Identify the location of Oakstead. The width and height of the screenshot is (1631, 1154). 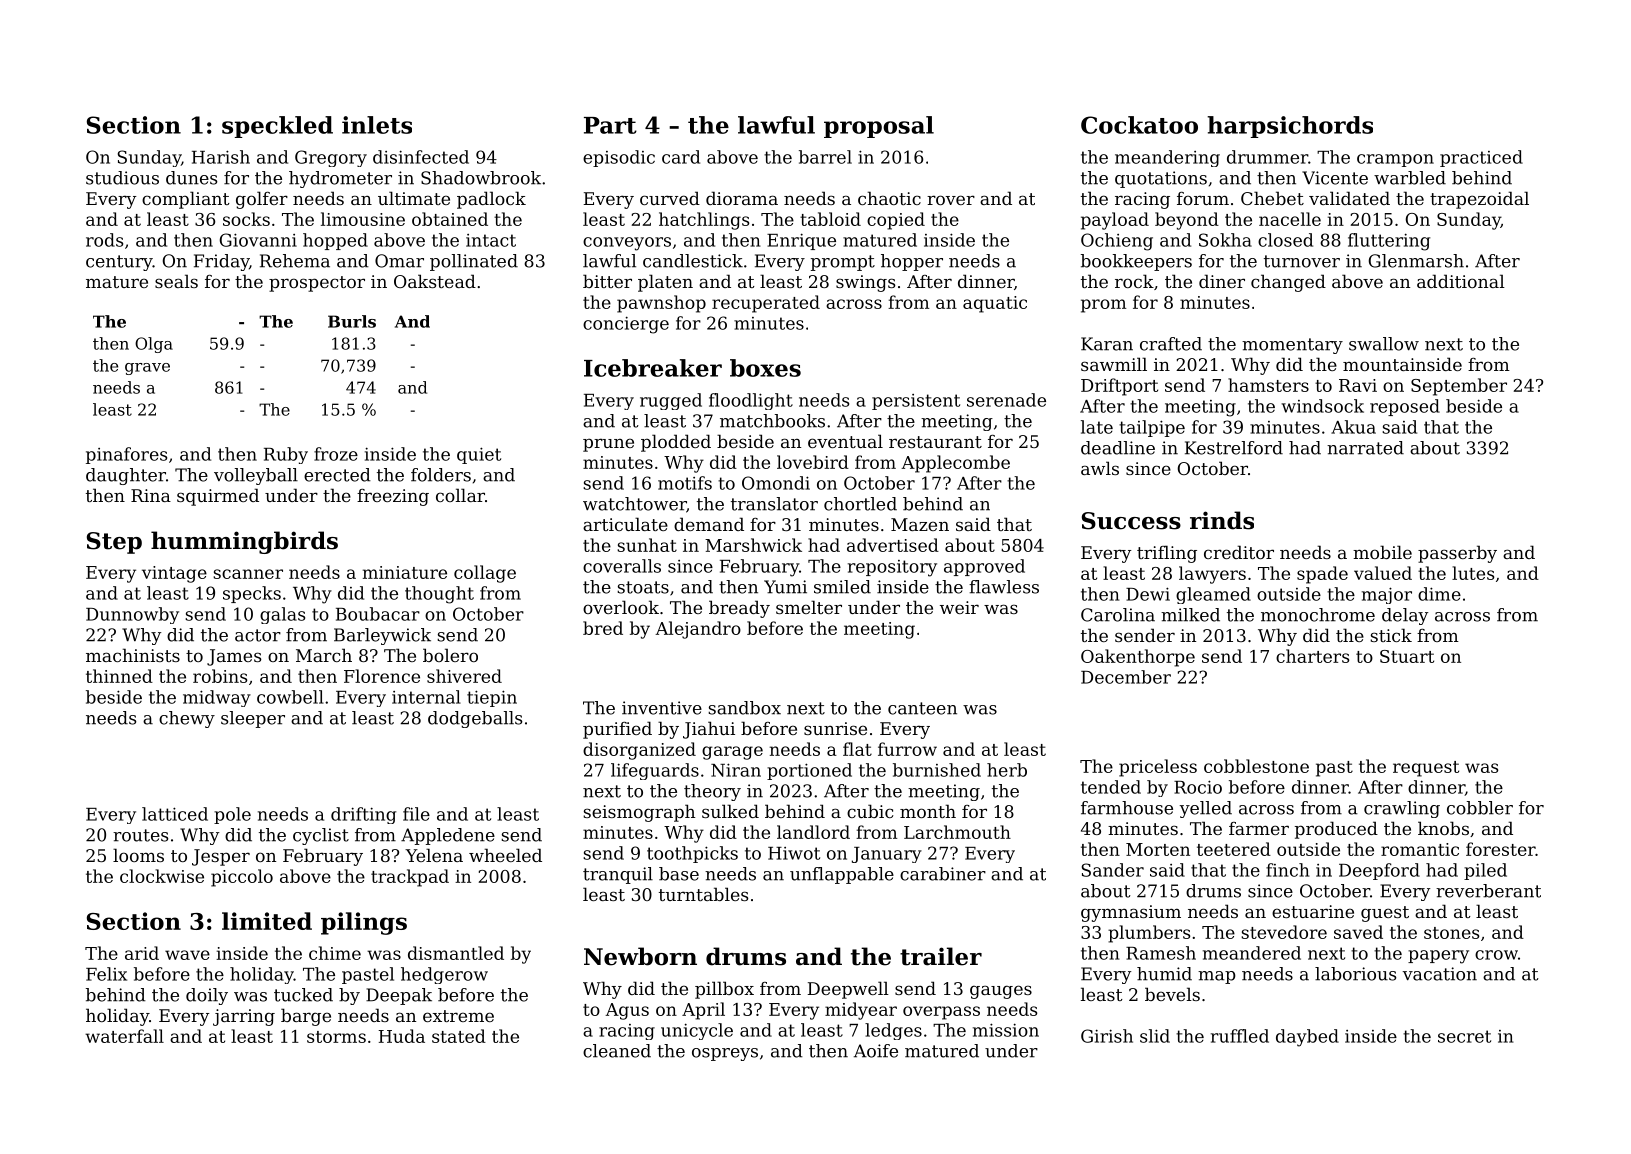
(435, 281).
